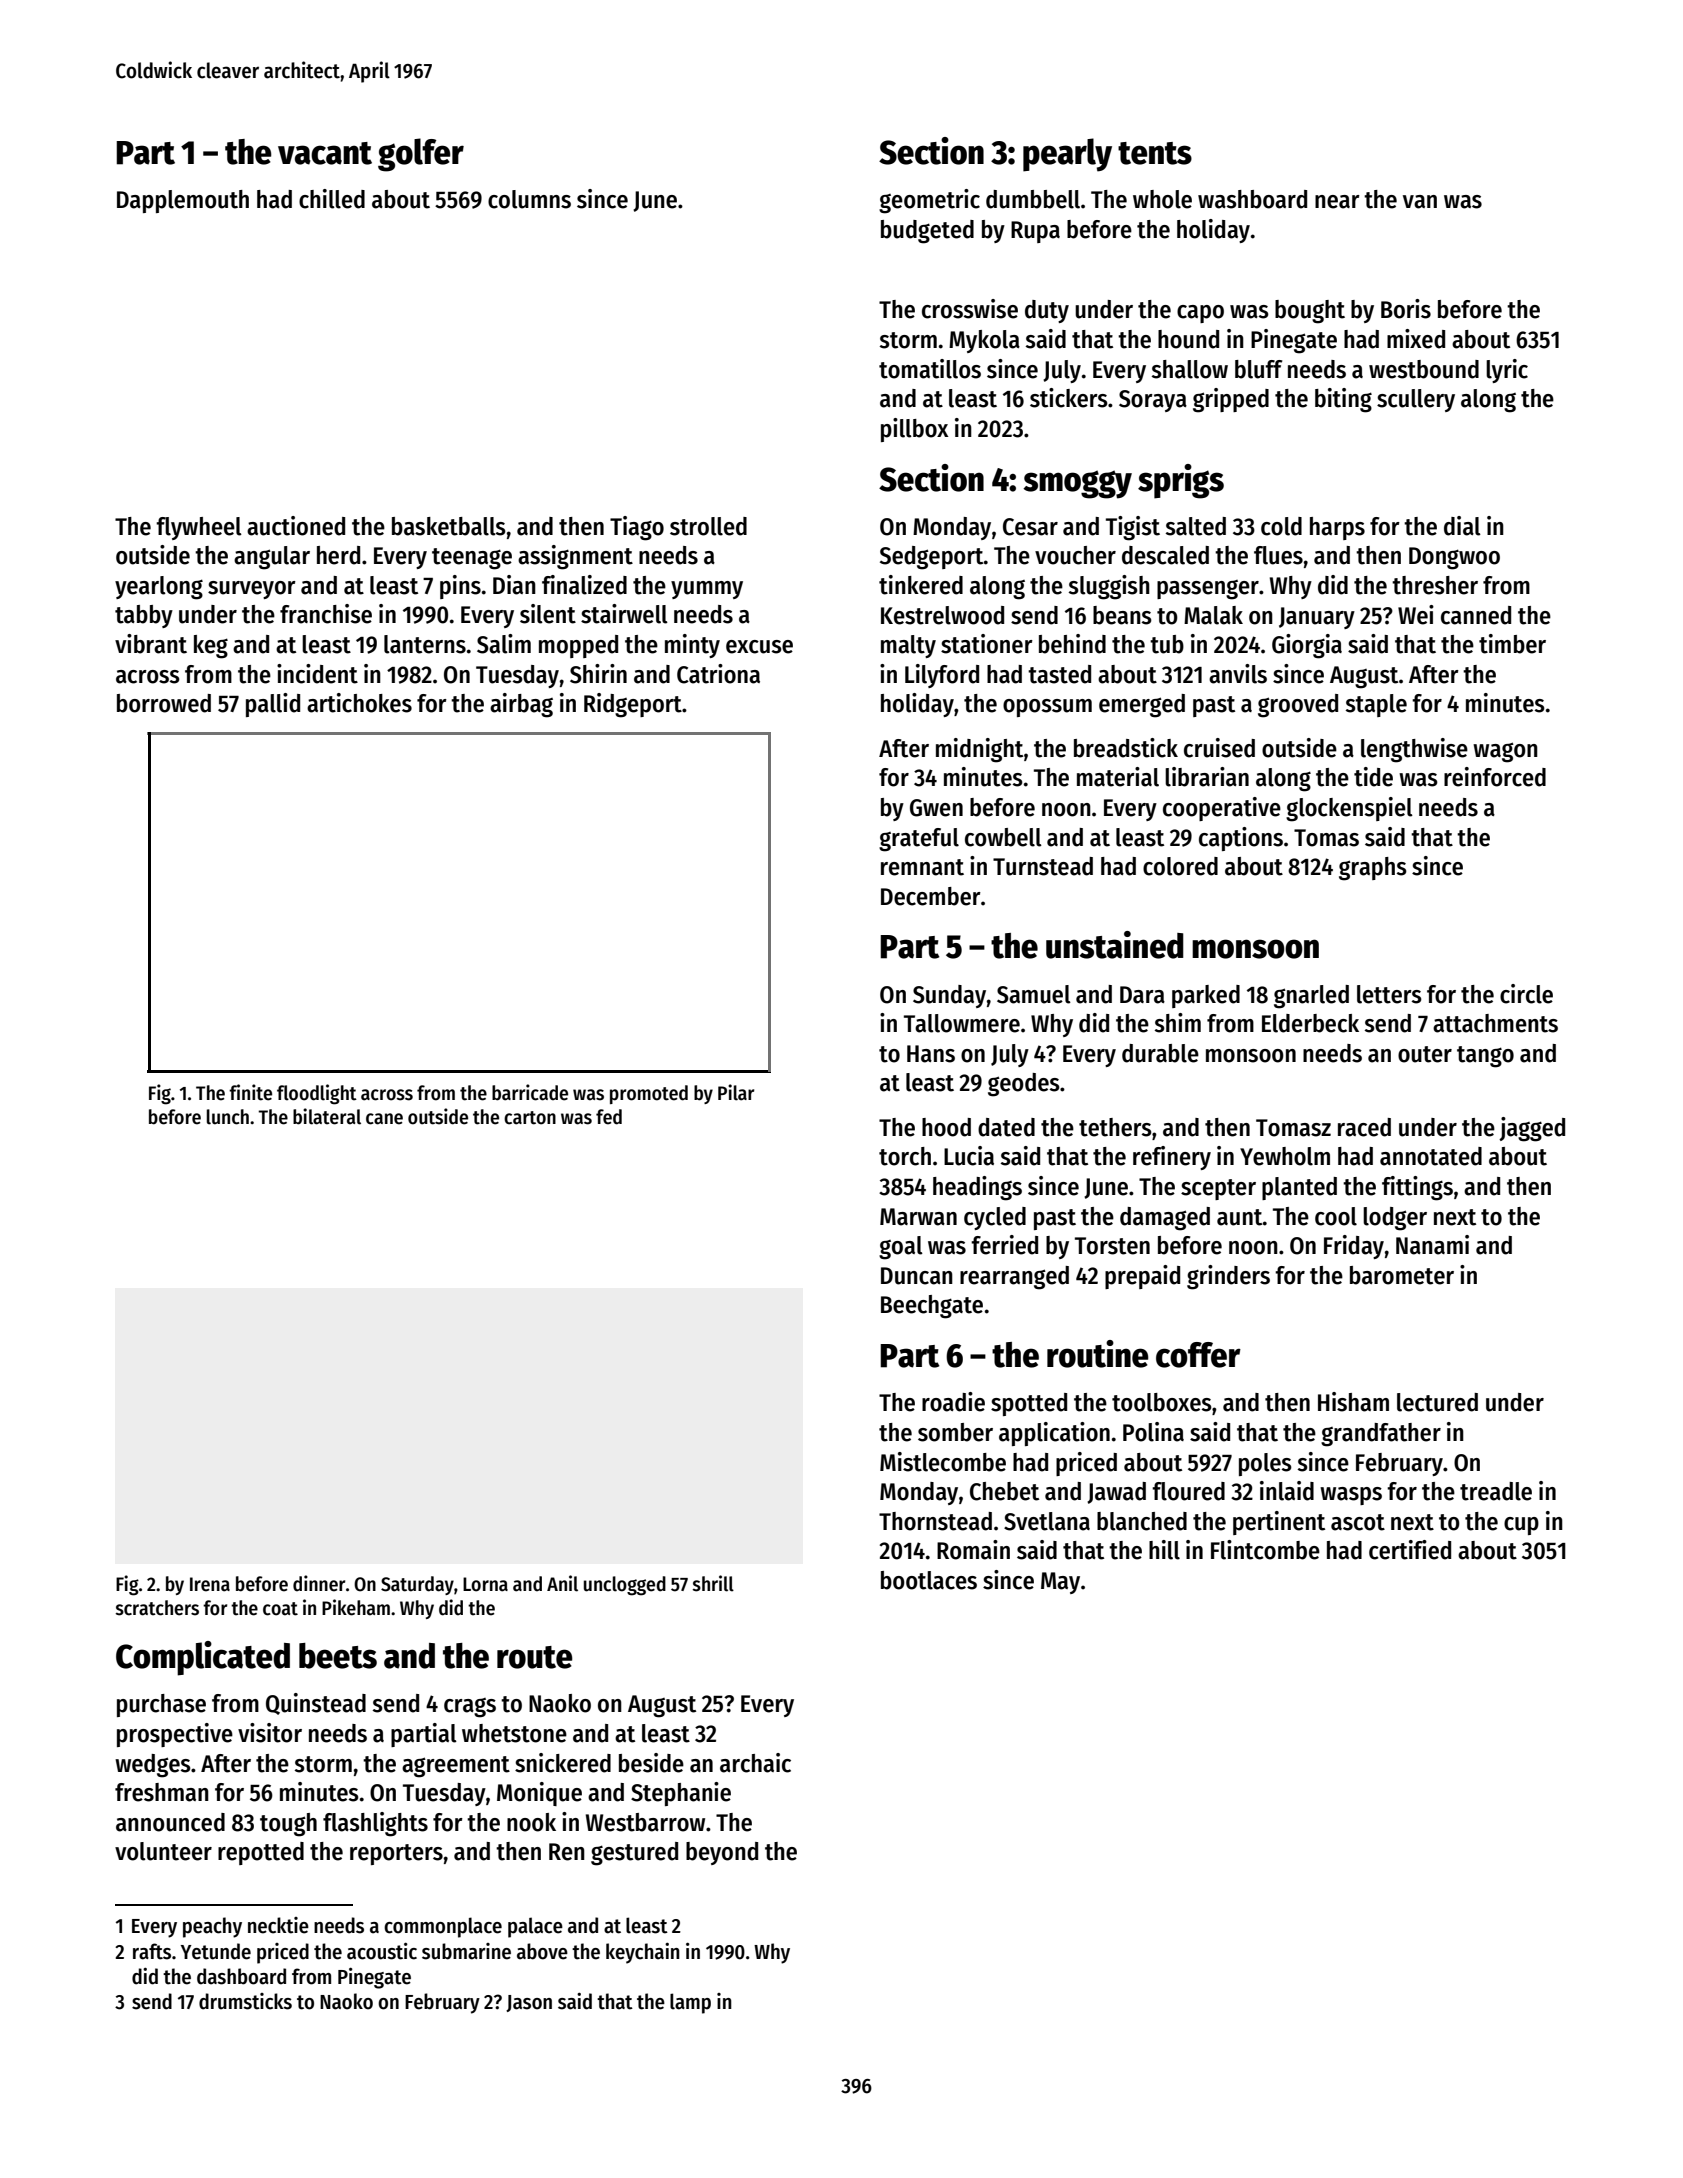 This image has width=1683, height=2178. Describe the element at coordinates (1067, 155) in the image. I see `pearly` at that location.
